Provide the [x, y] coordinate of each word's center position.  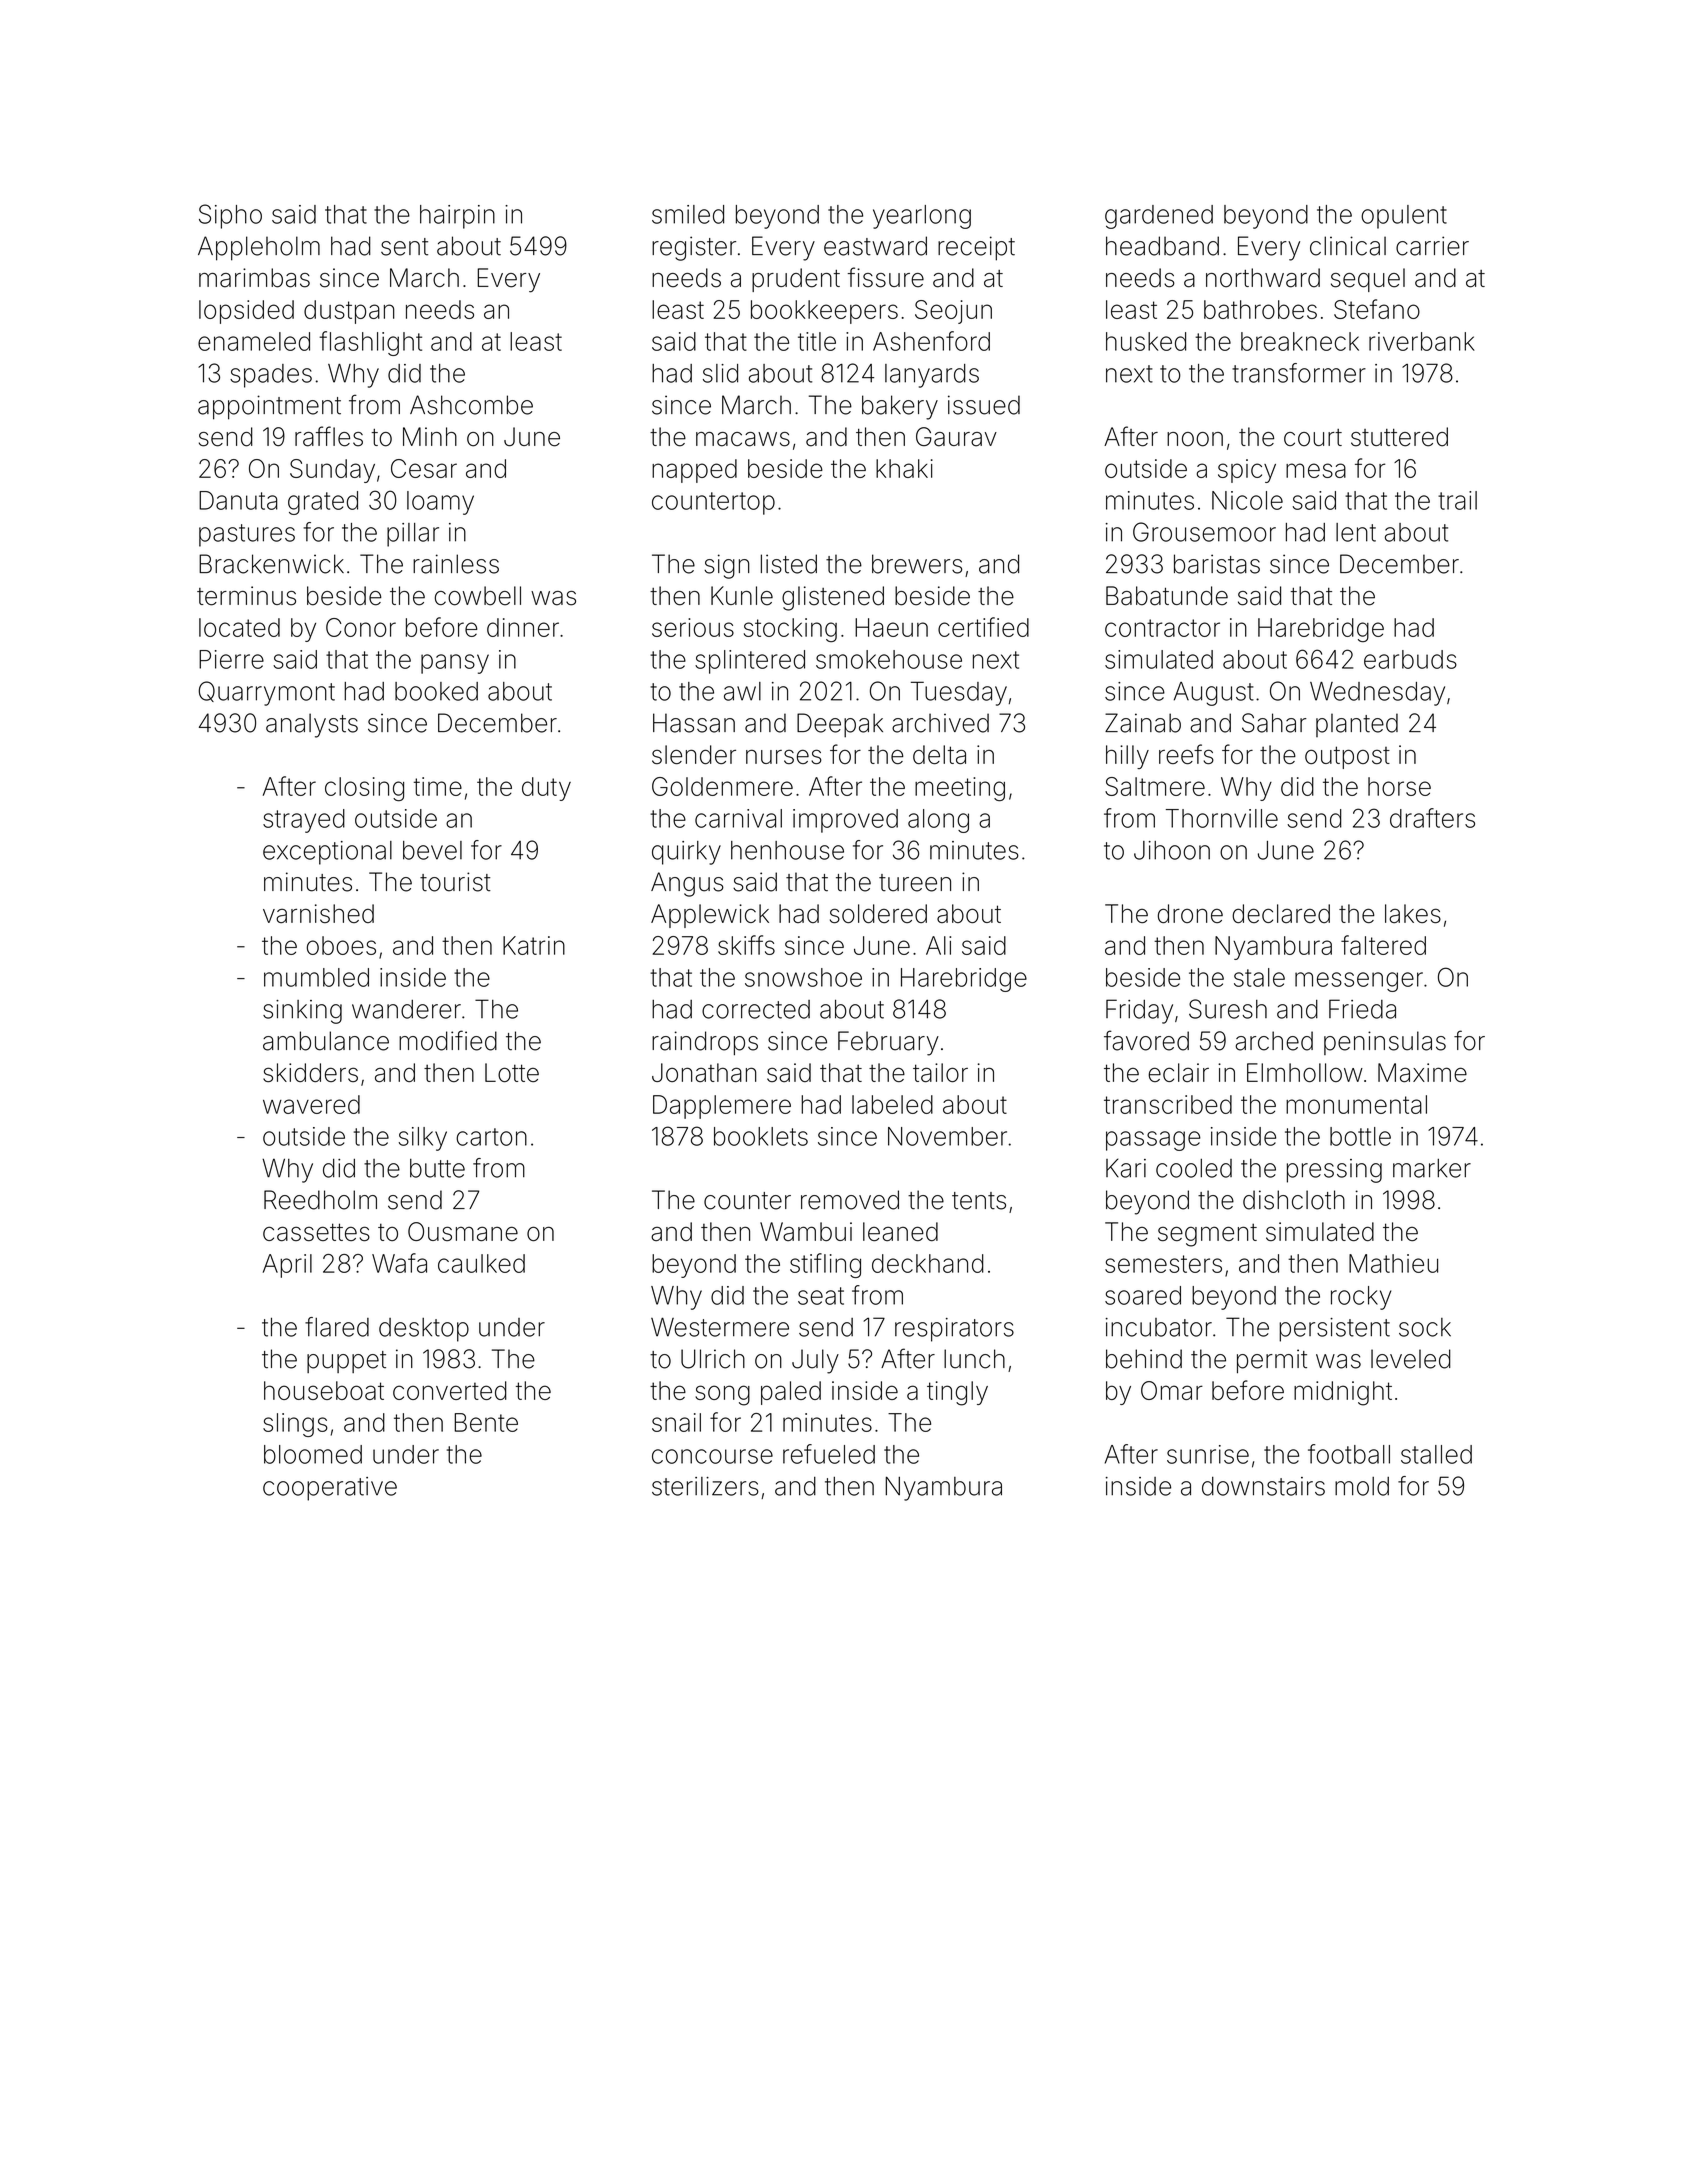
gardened [1159, 217]
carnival [738, 818]
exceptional [327, 853]
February [888, 1043]
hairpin [457, 217]
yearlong [922, 217]
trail [1457, 500]
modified [448, 1040]
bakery [900, 407]
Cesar [424, 468]
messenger [1359, 982]
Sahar [1274, 723]
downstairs [1263, 1486]
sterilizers [705, 1486]
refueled [829, 1454]
